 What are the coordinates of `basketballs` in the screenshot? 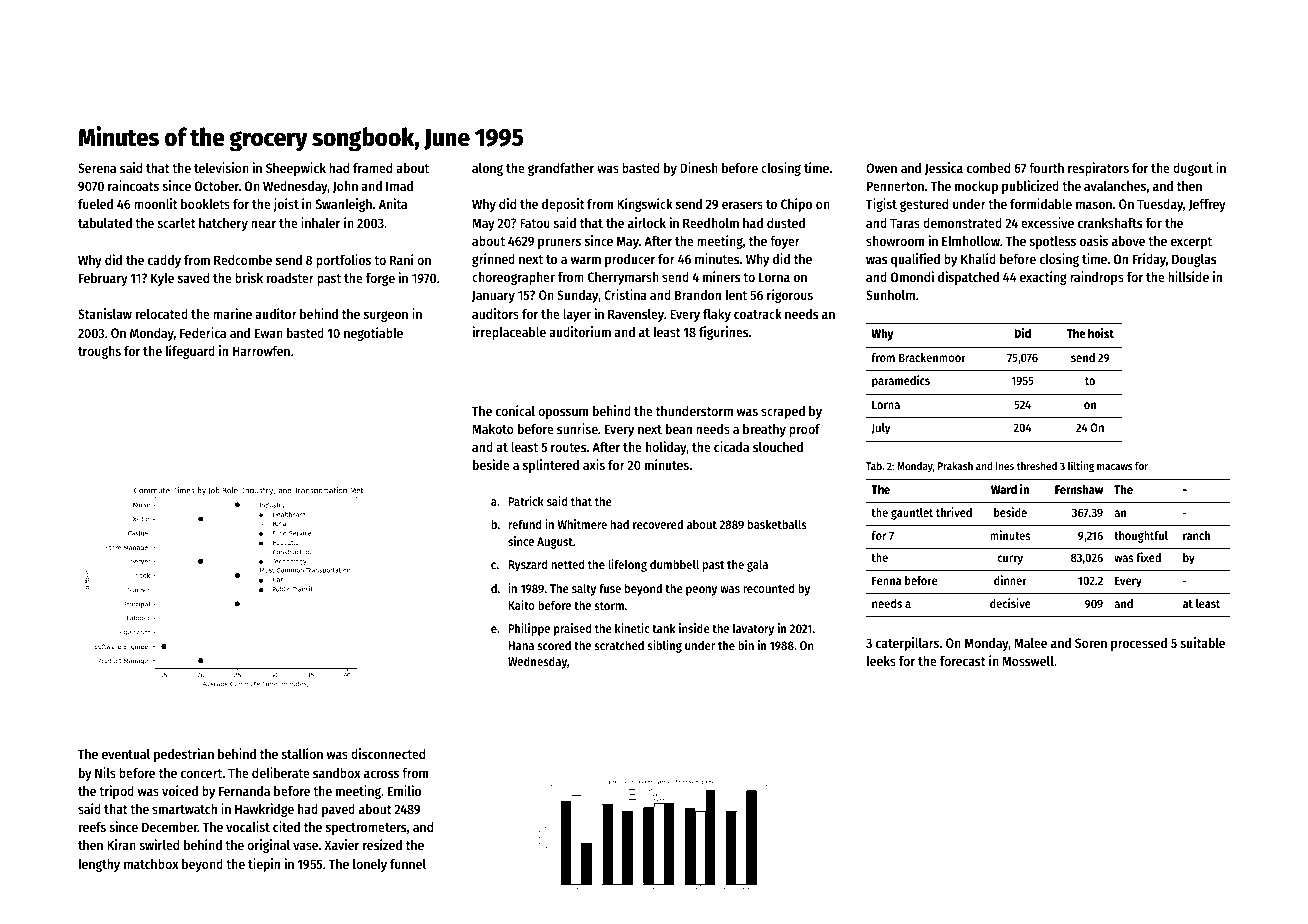 It's located at (777, 524).
